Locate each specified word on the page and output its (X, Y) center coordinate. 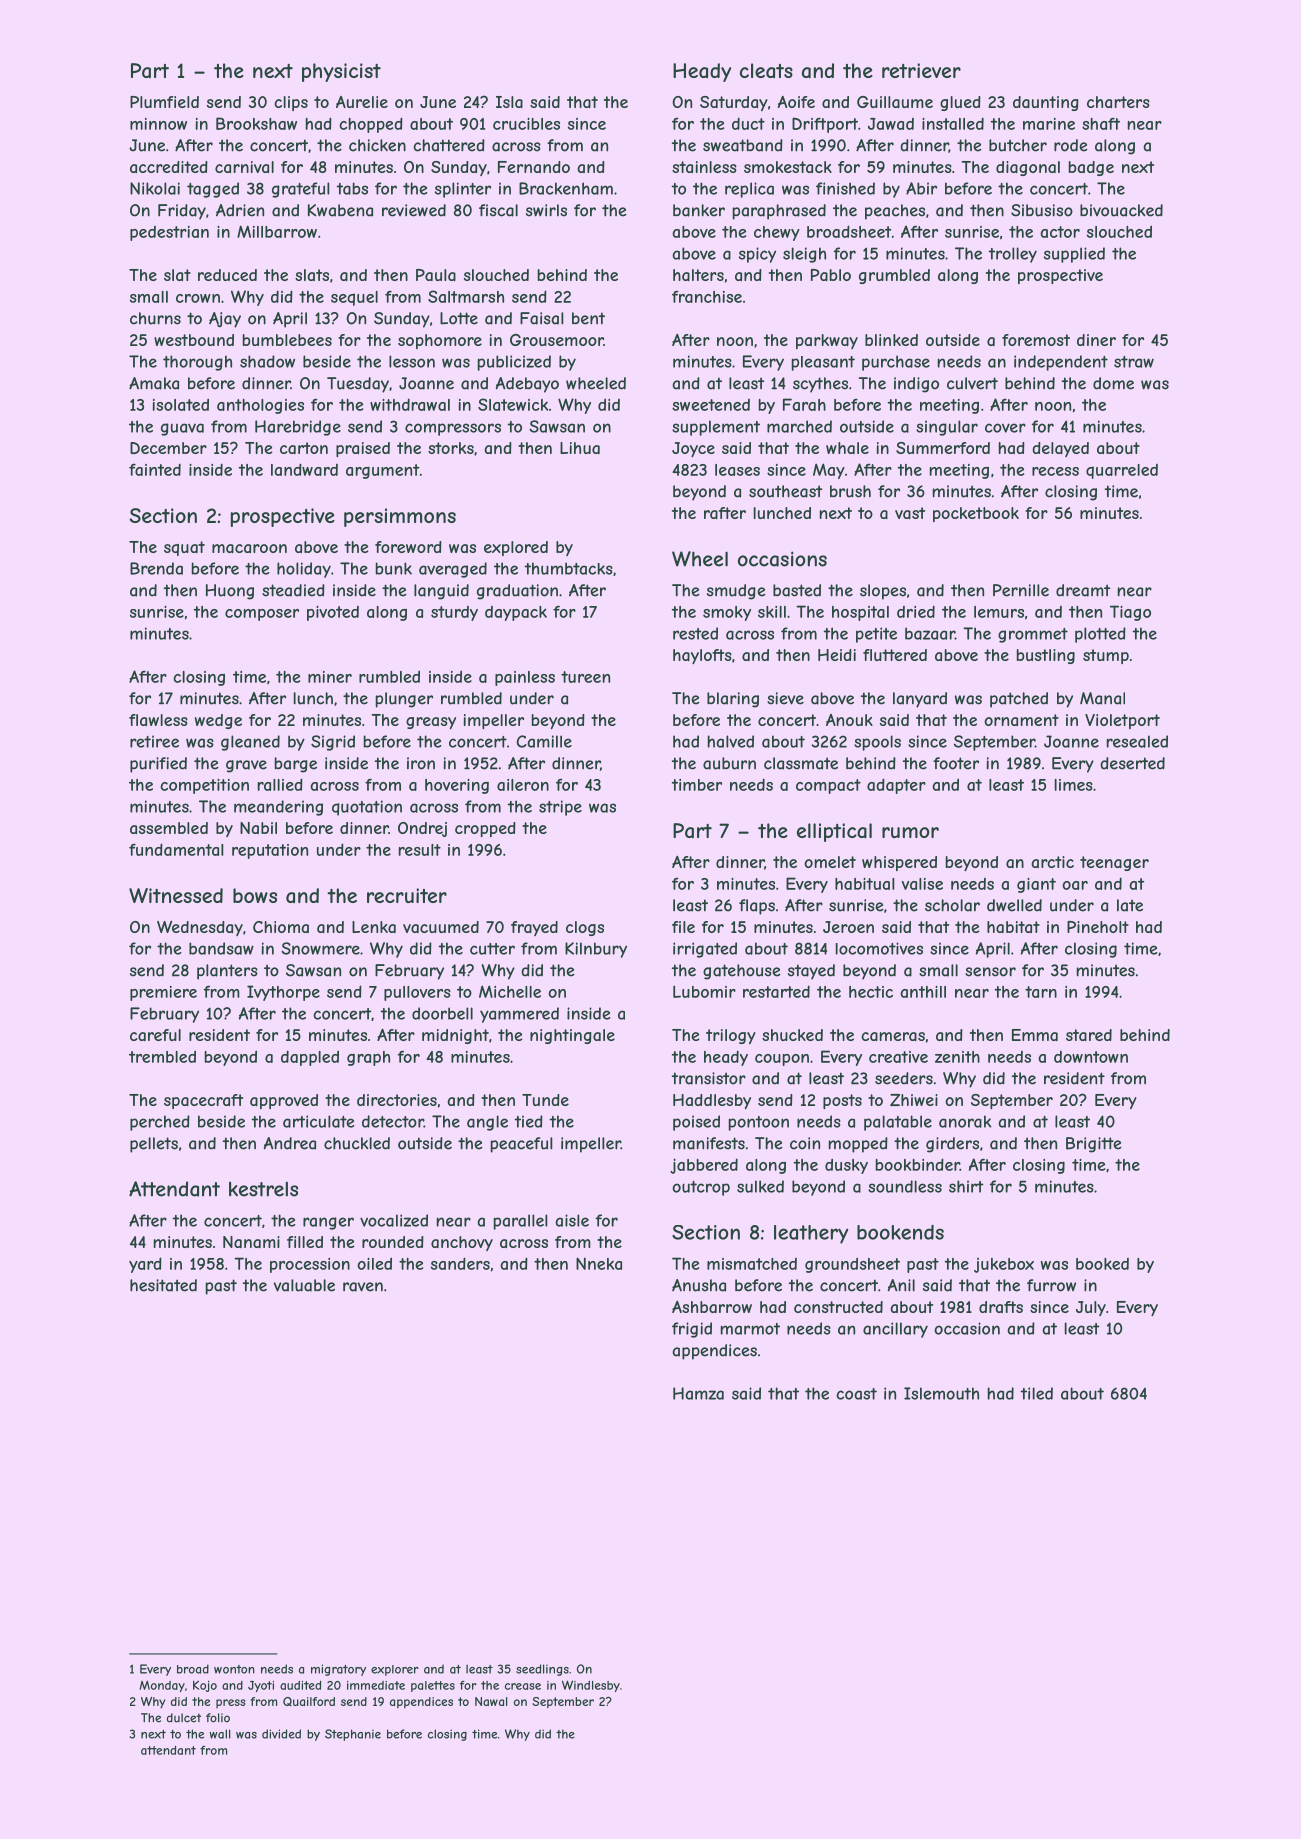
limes (1074, 785)
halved (731, 741)
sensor (990, 972)
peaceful (521, 1145)
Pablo (831, 275)
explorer (395, 1670)
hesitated (163, 1285)
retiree (154, 741)
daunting (1046, 103)
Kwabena (340, 210)
